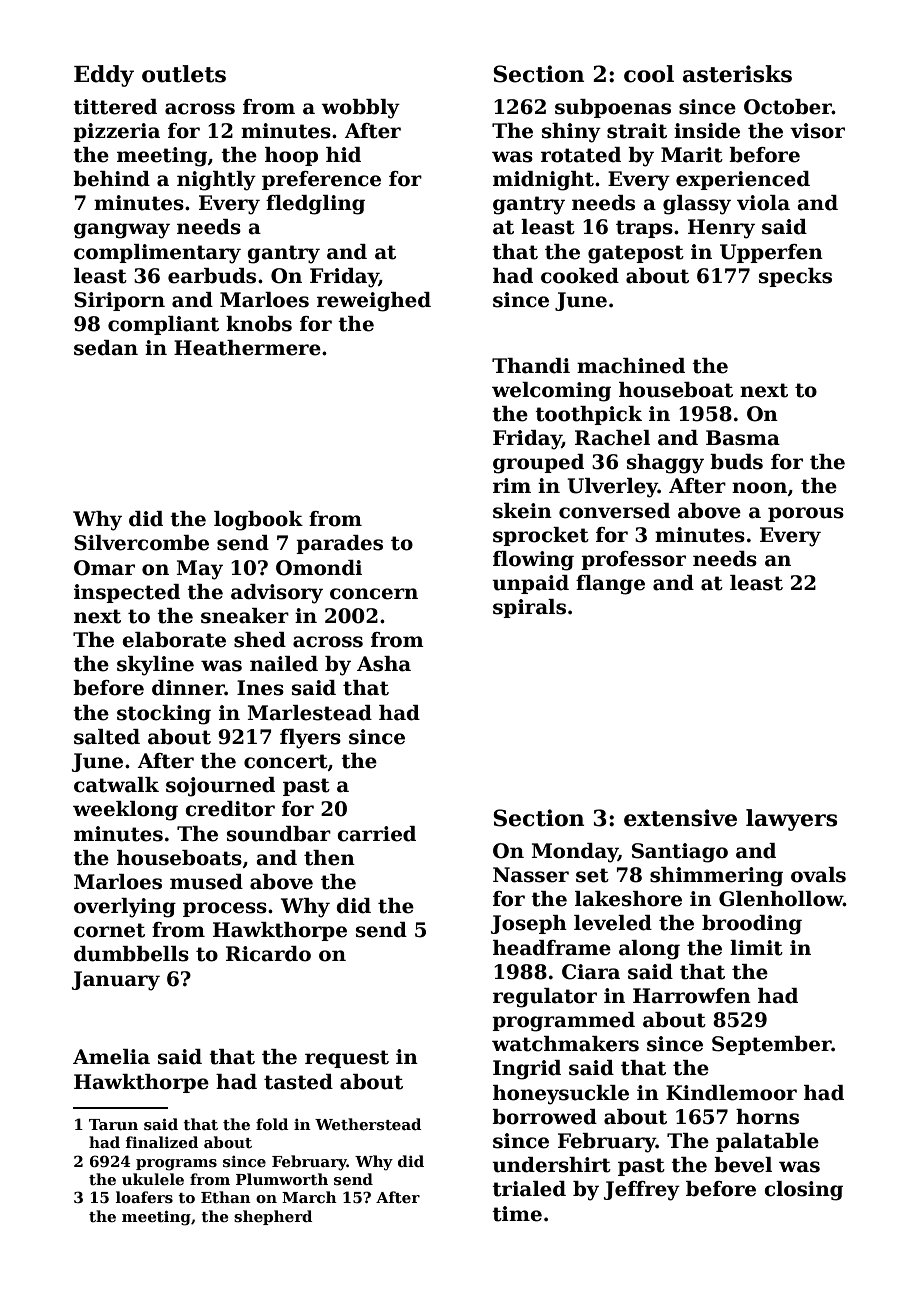  Describe the element at coordinates (111, 179) in the document. I see `behind` at that location.
